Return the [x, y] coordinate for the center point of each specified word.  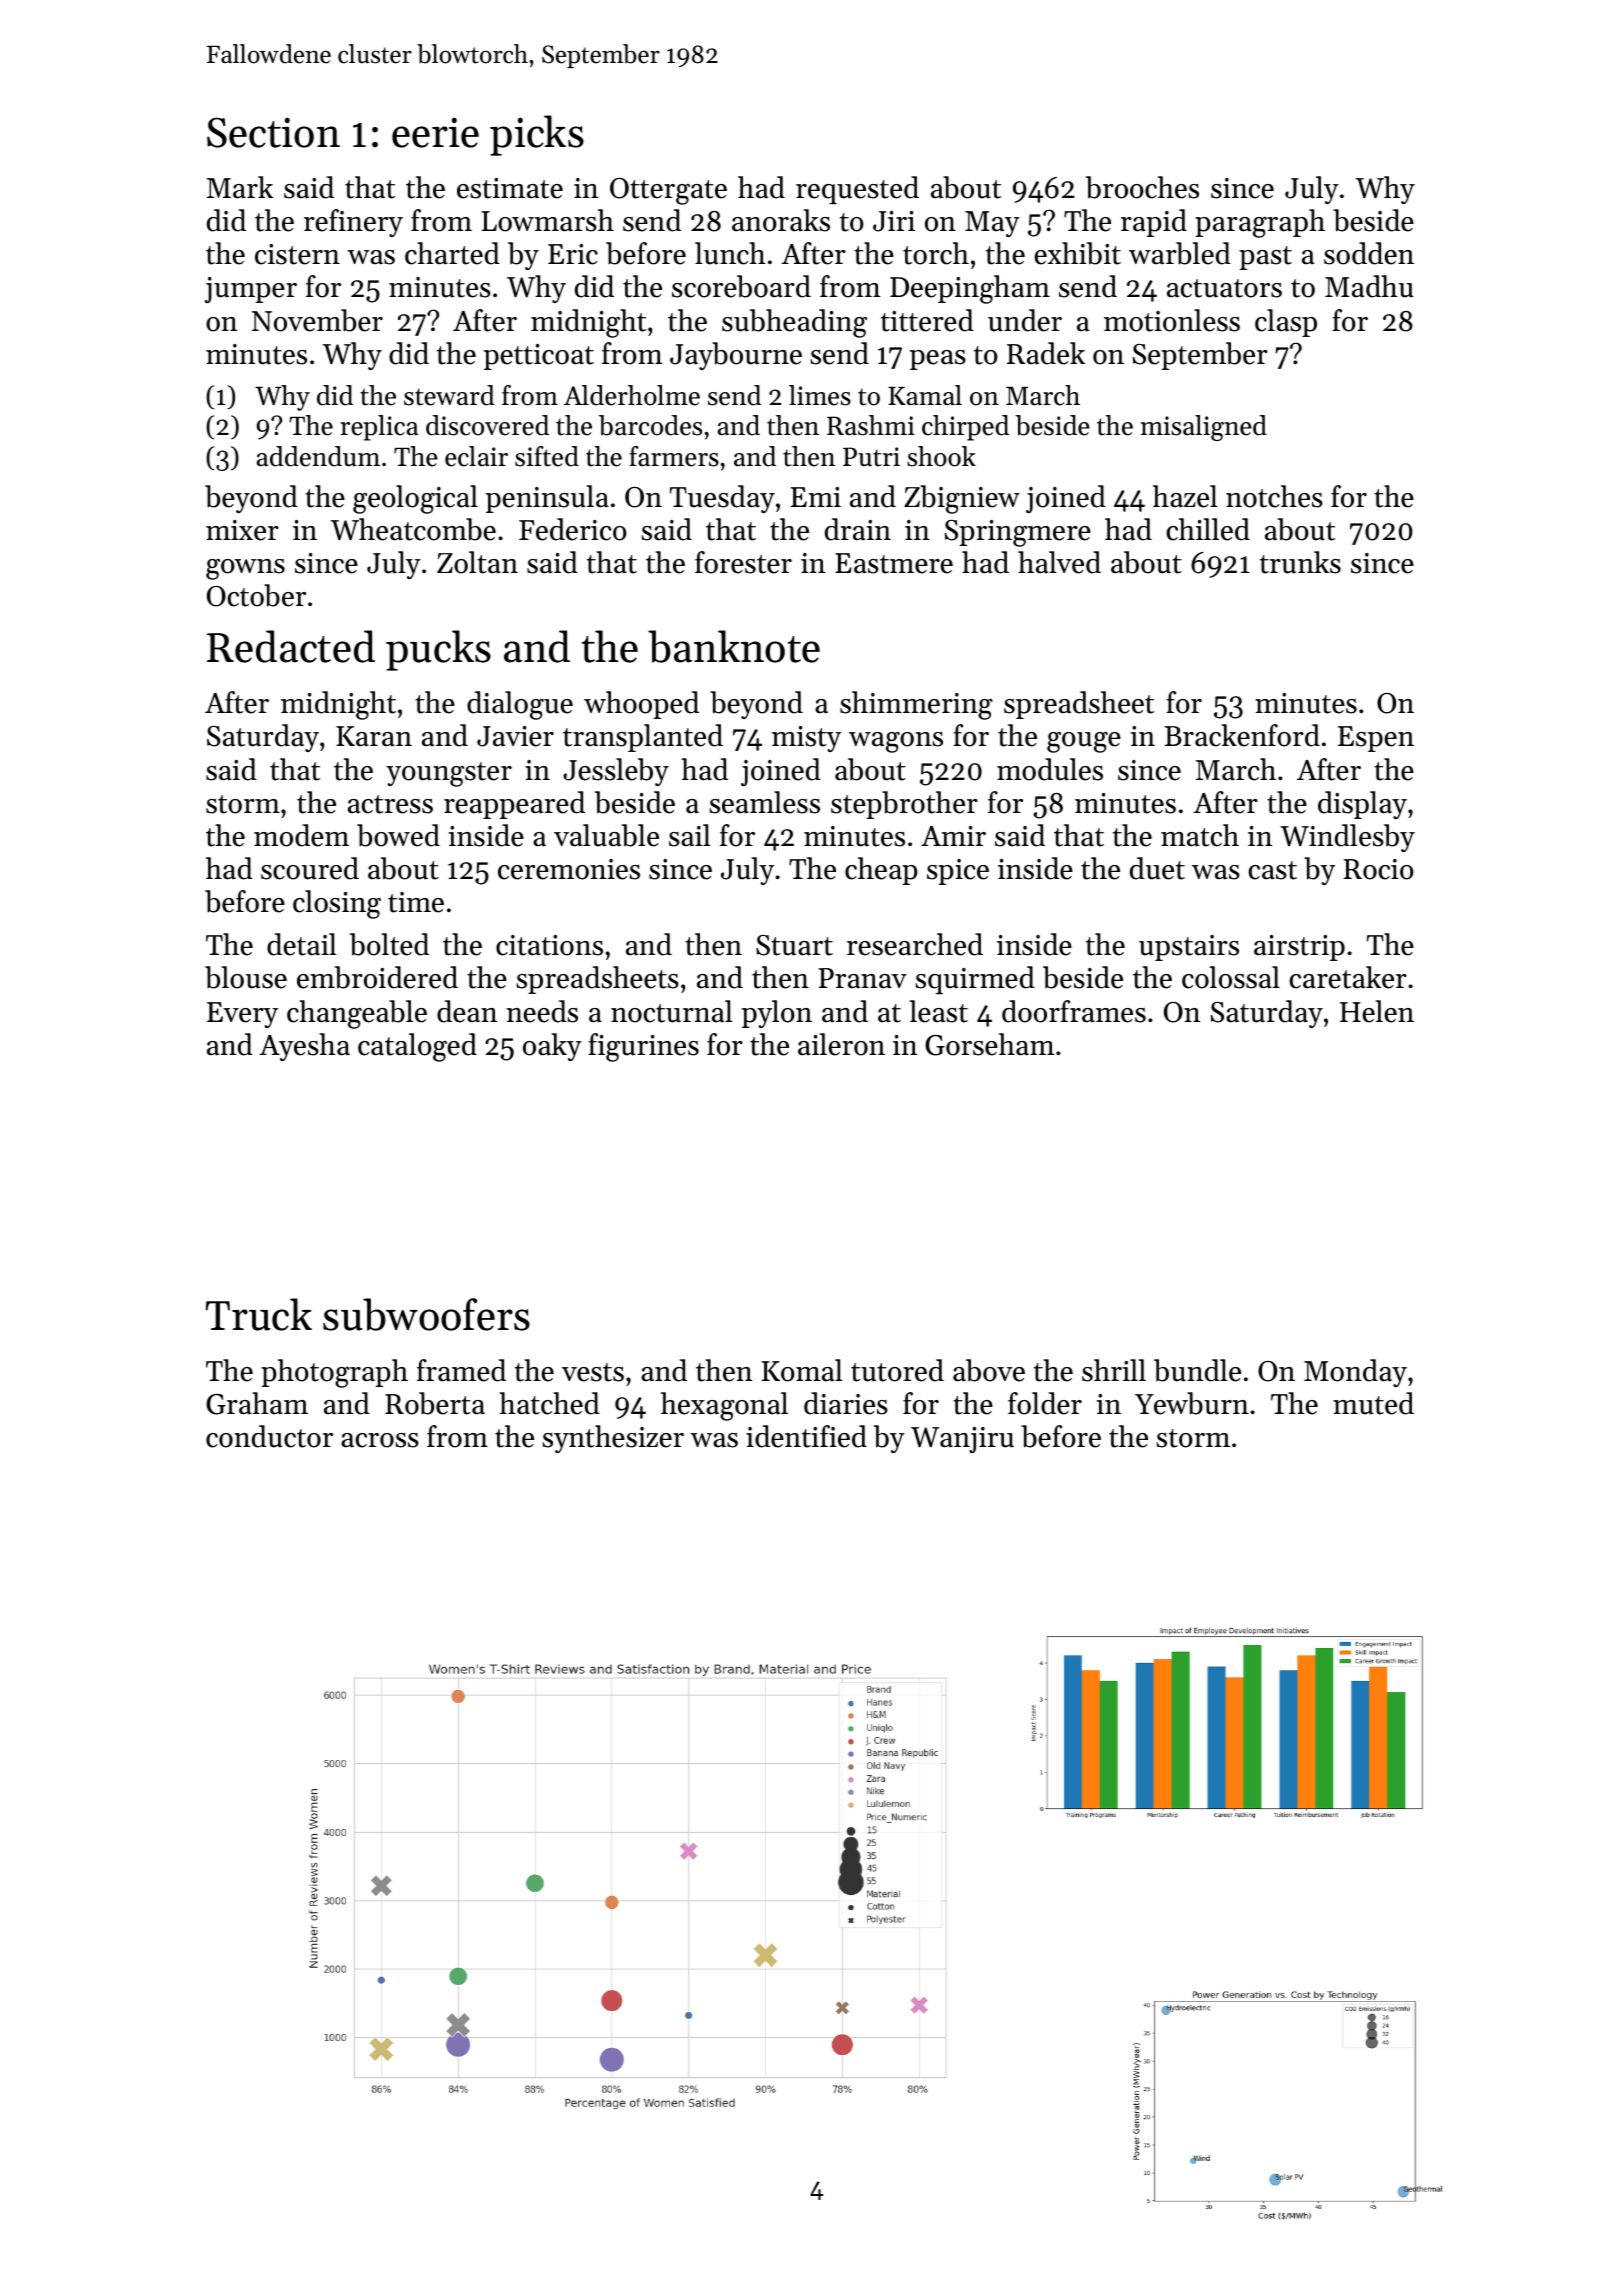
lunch [730, 253]
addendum [318, 456]
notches [1274, 496]
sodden [1369, 253]
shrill [1114, 1370]
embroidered [377, 977]
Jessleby [616, 772]
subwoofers [426, 1314]
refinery [353, 223]
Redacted [291, 646]
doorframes [1074, 1011]
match [1200, 835]
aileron [841, 1044]
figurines [643, 1047]
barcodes [650, 425]
